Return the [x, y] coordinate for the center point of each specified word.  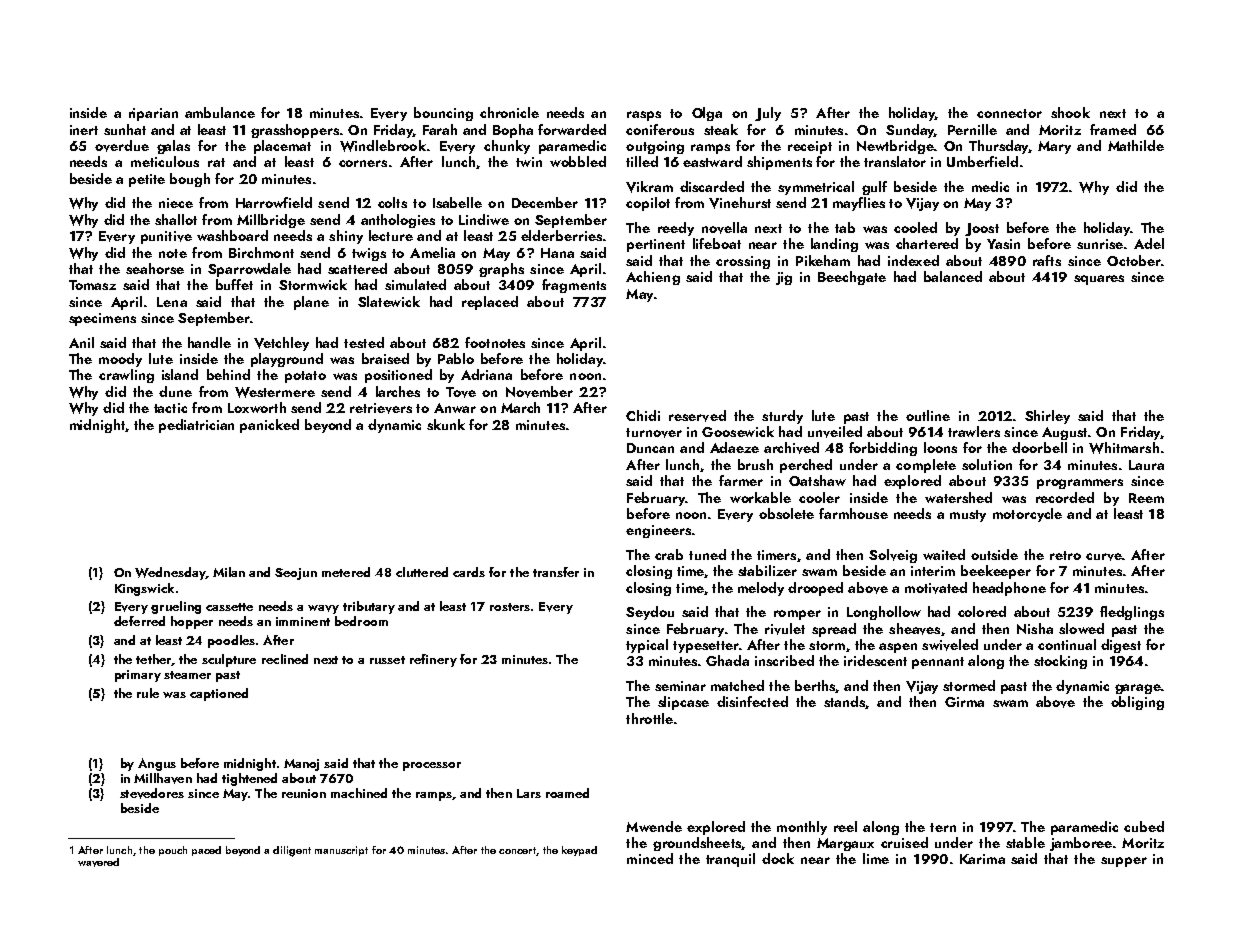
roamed [567, 793]
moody [120, 360]
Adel [1149, 243]
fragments [574, 286]
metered [346, 572]
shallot [176, 219]
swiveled [950, 645]
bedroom [361, 621]
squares [1099, 280]
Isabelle [457, 202]
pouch [173, 851]
